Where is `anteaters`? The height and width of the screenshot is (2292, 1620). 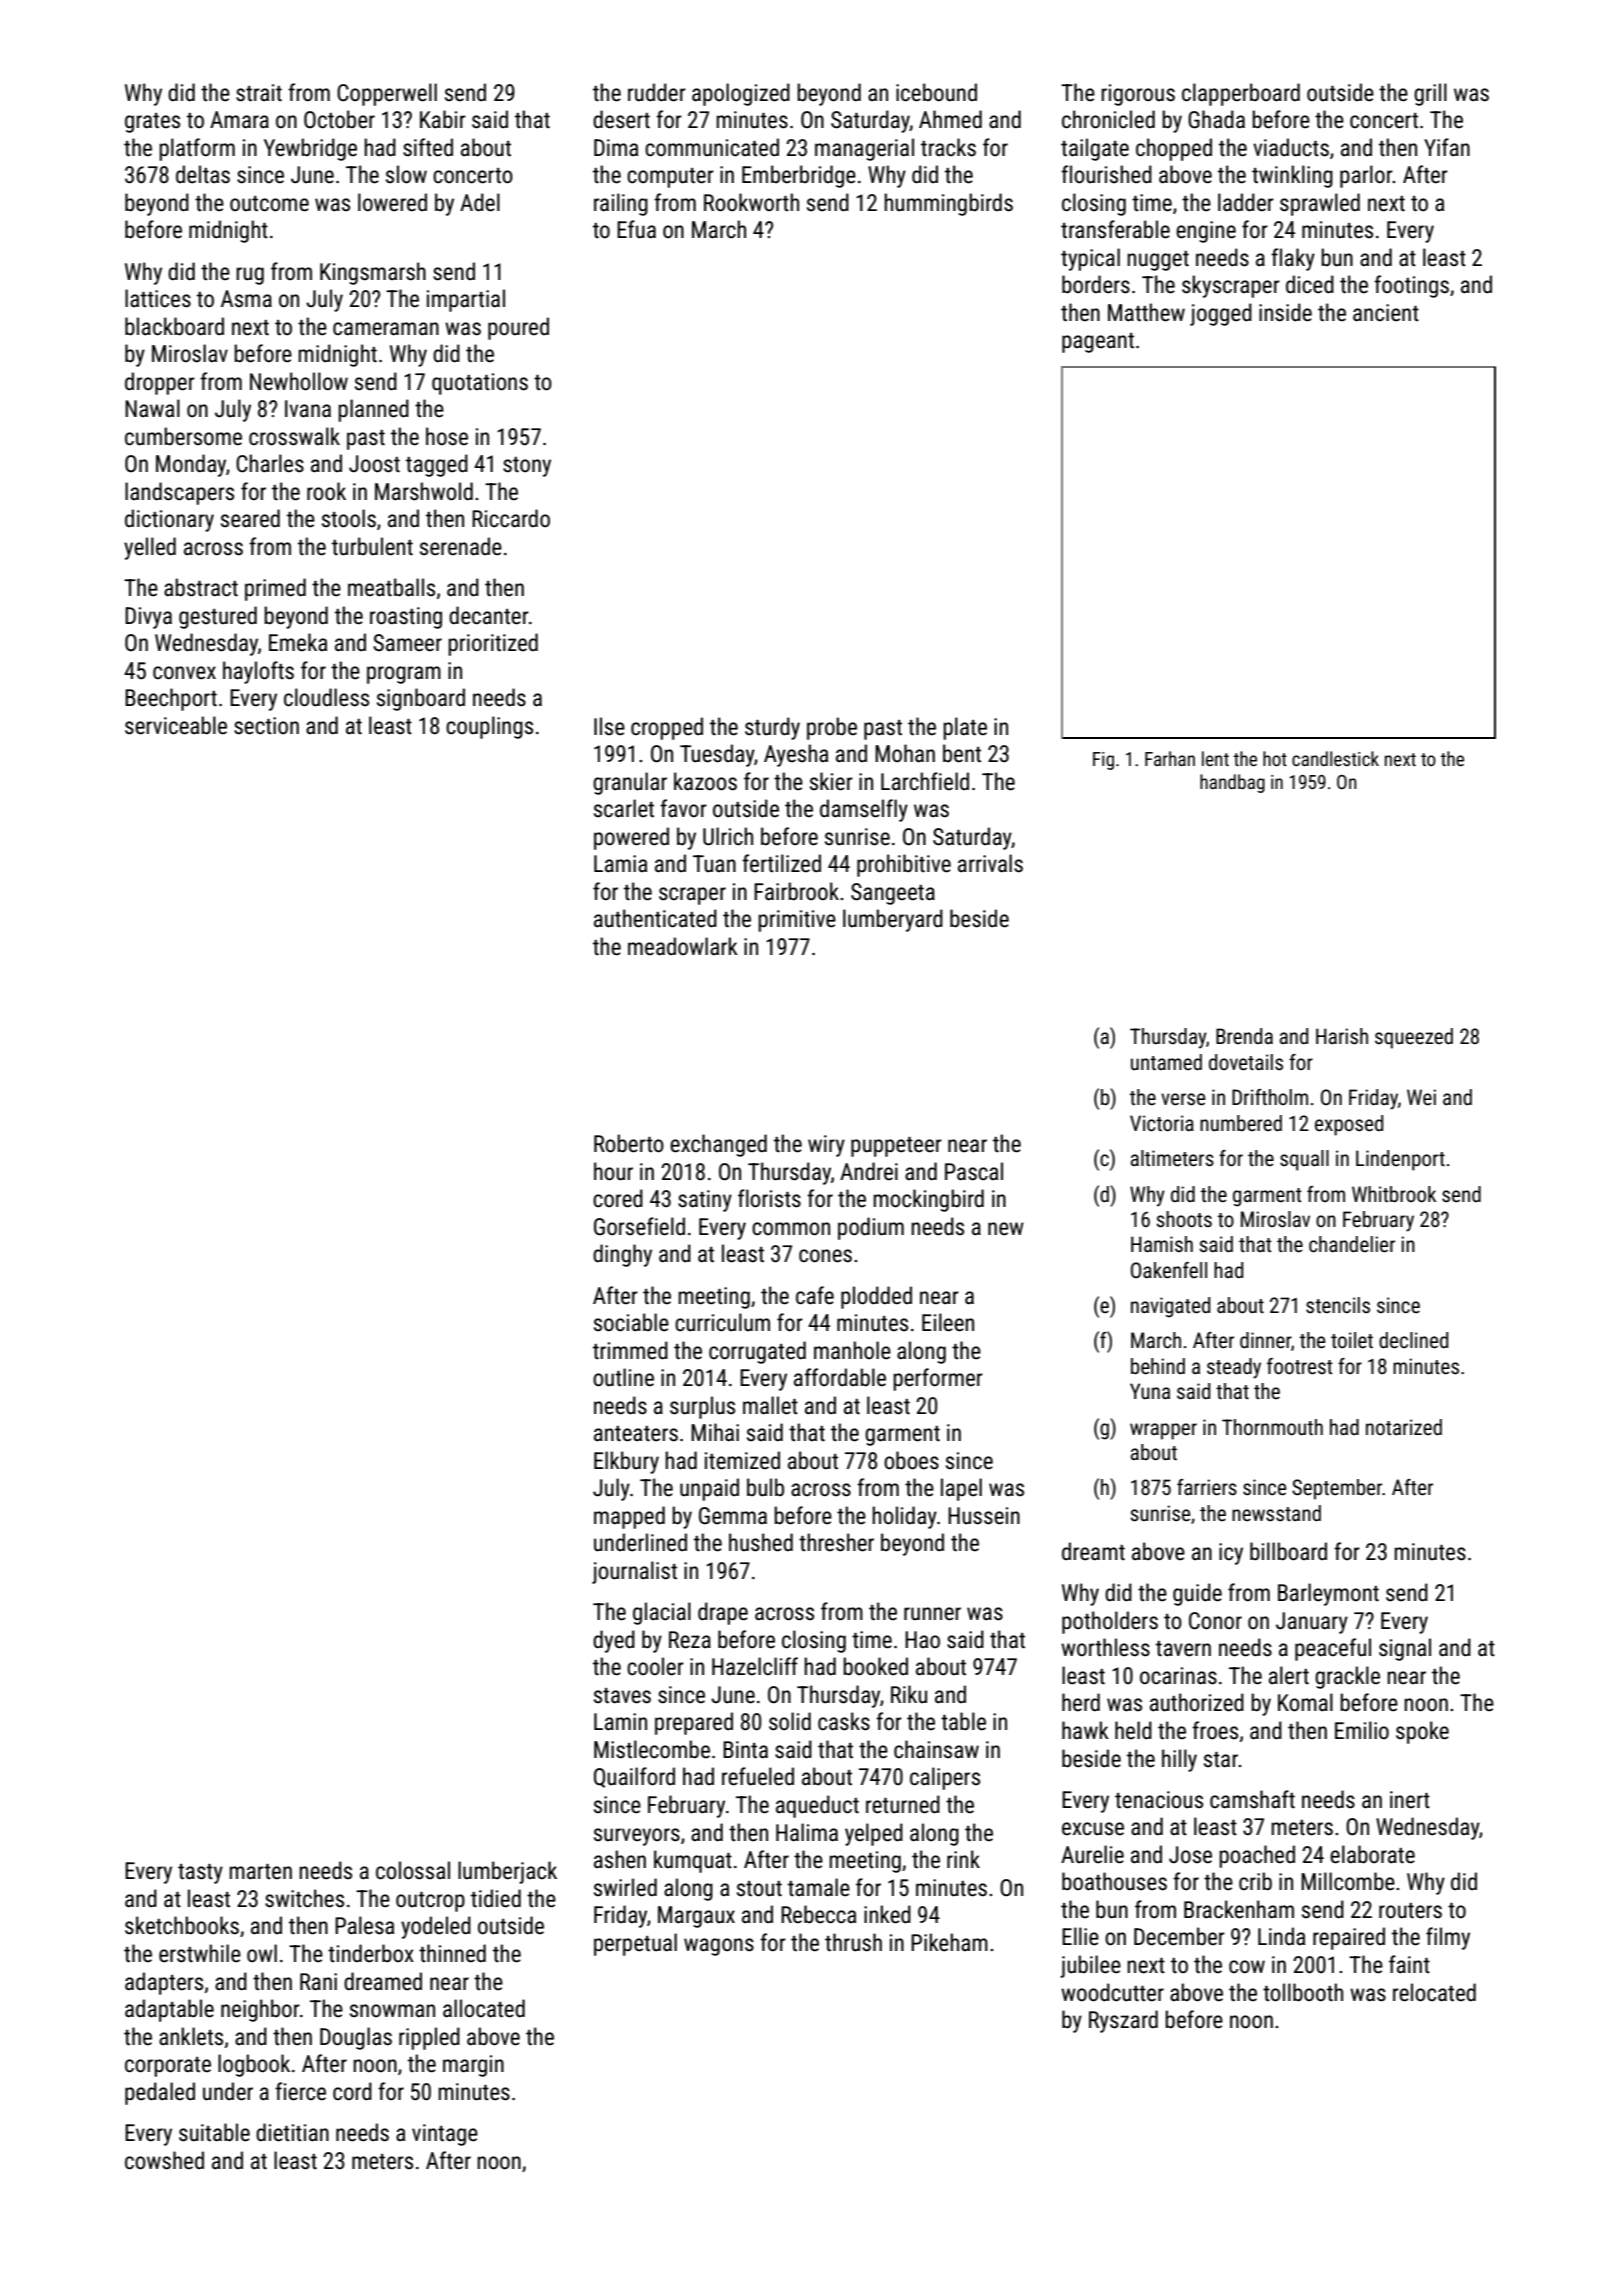 anteaters is located at coordinates (636, 1434).
